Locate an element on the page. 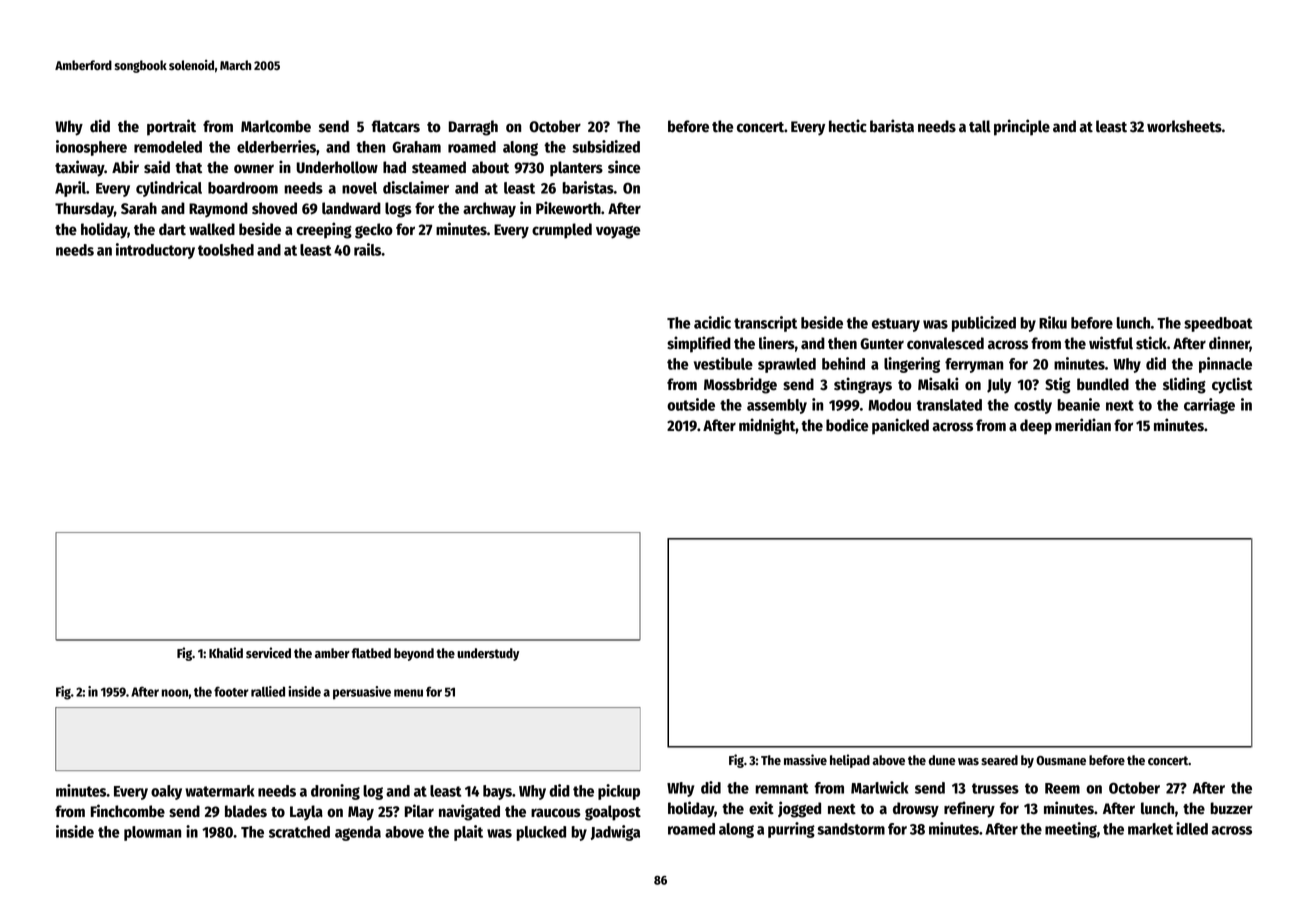 Image resolution: width=1308 pixels, height=924 pixels. hectic is located at coordinates (848, 126).
